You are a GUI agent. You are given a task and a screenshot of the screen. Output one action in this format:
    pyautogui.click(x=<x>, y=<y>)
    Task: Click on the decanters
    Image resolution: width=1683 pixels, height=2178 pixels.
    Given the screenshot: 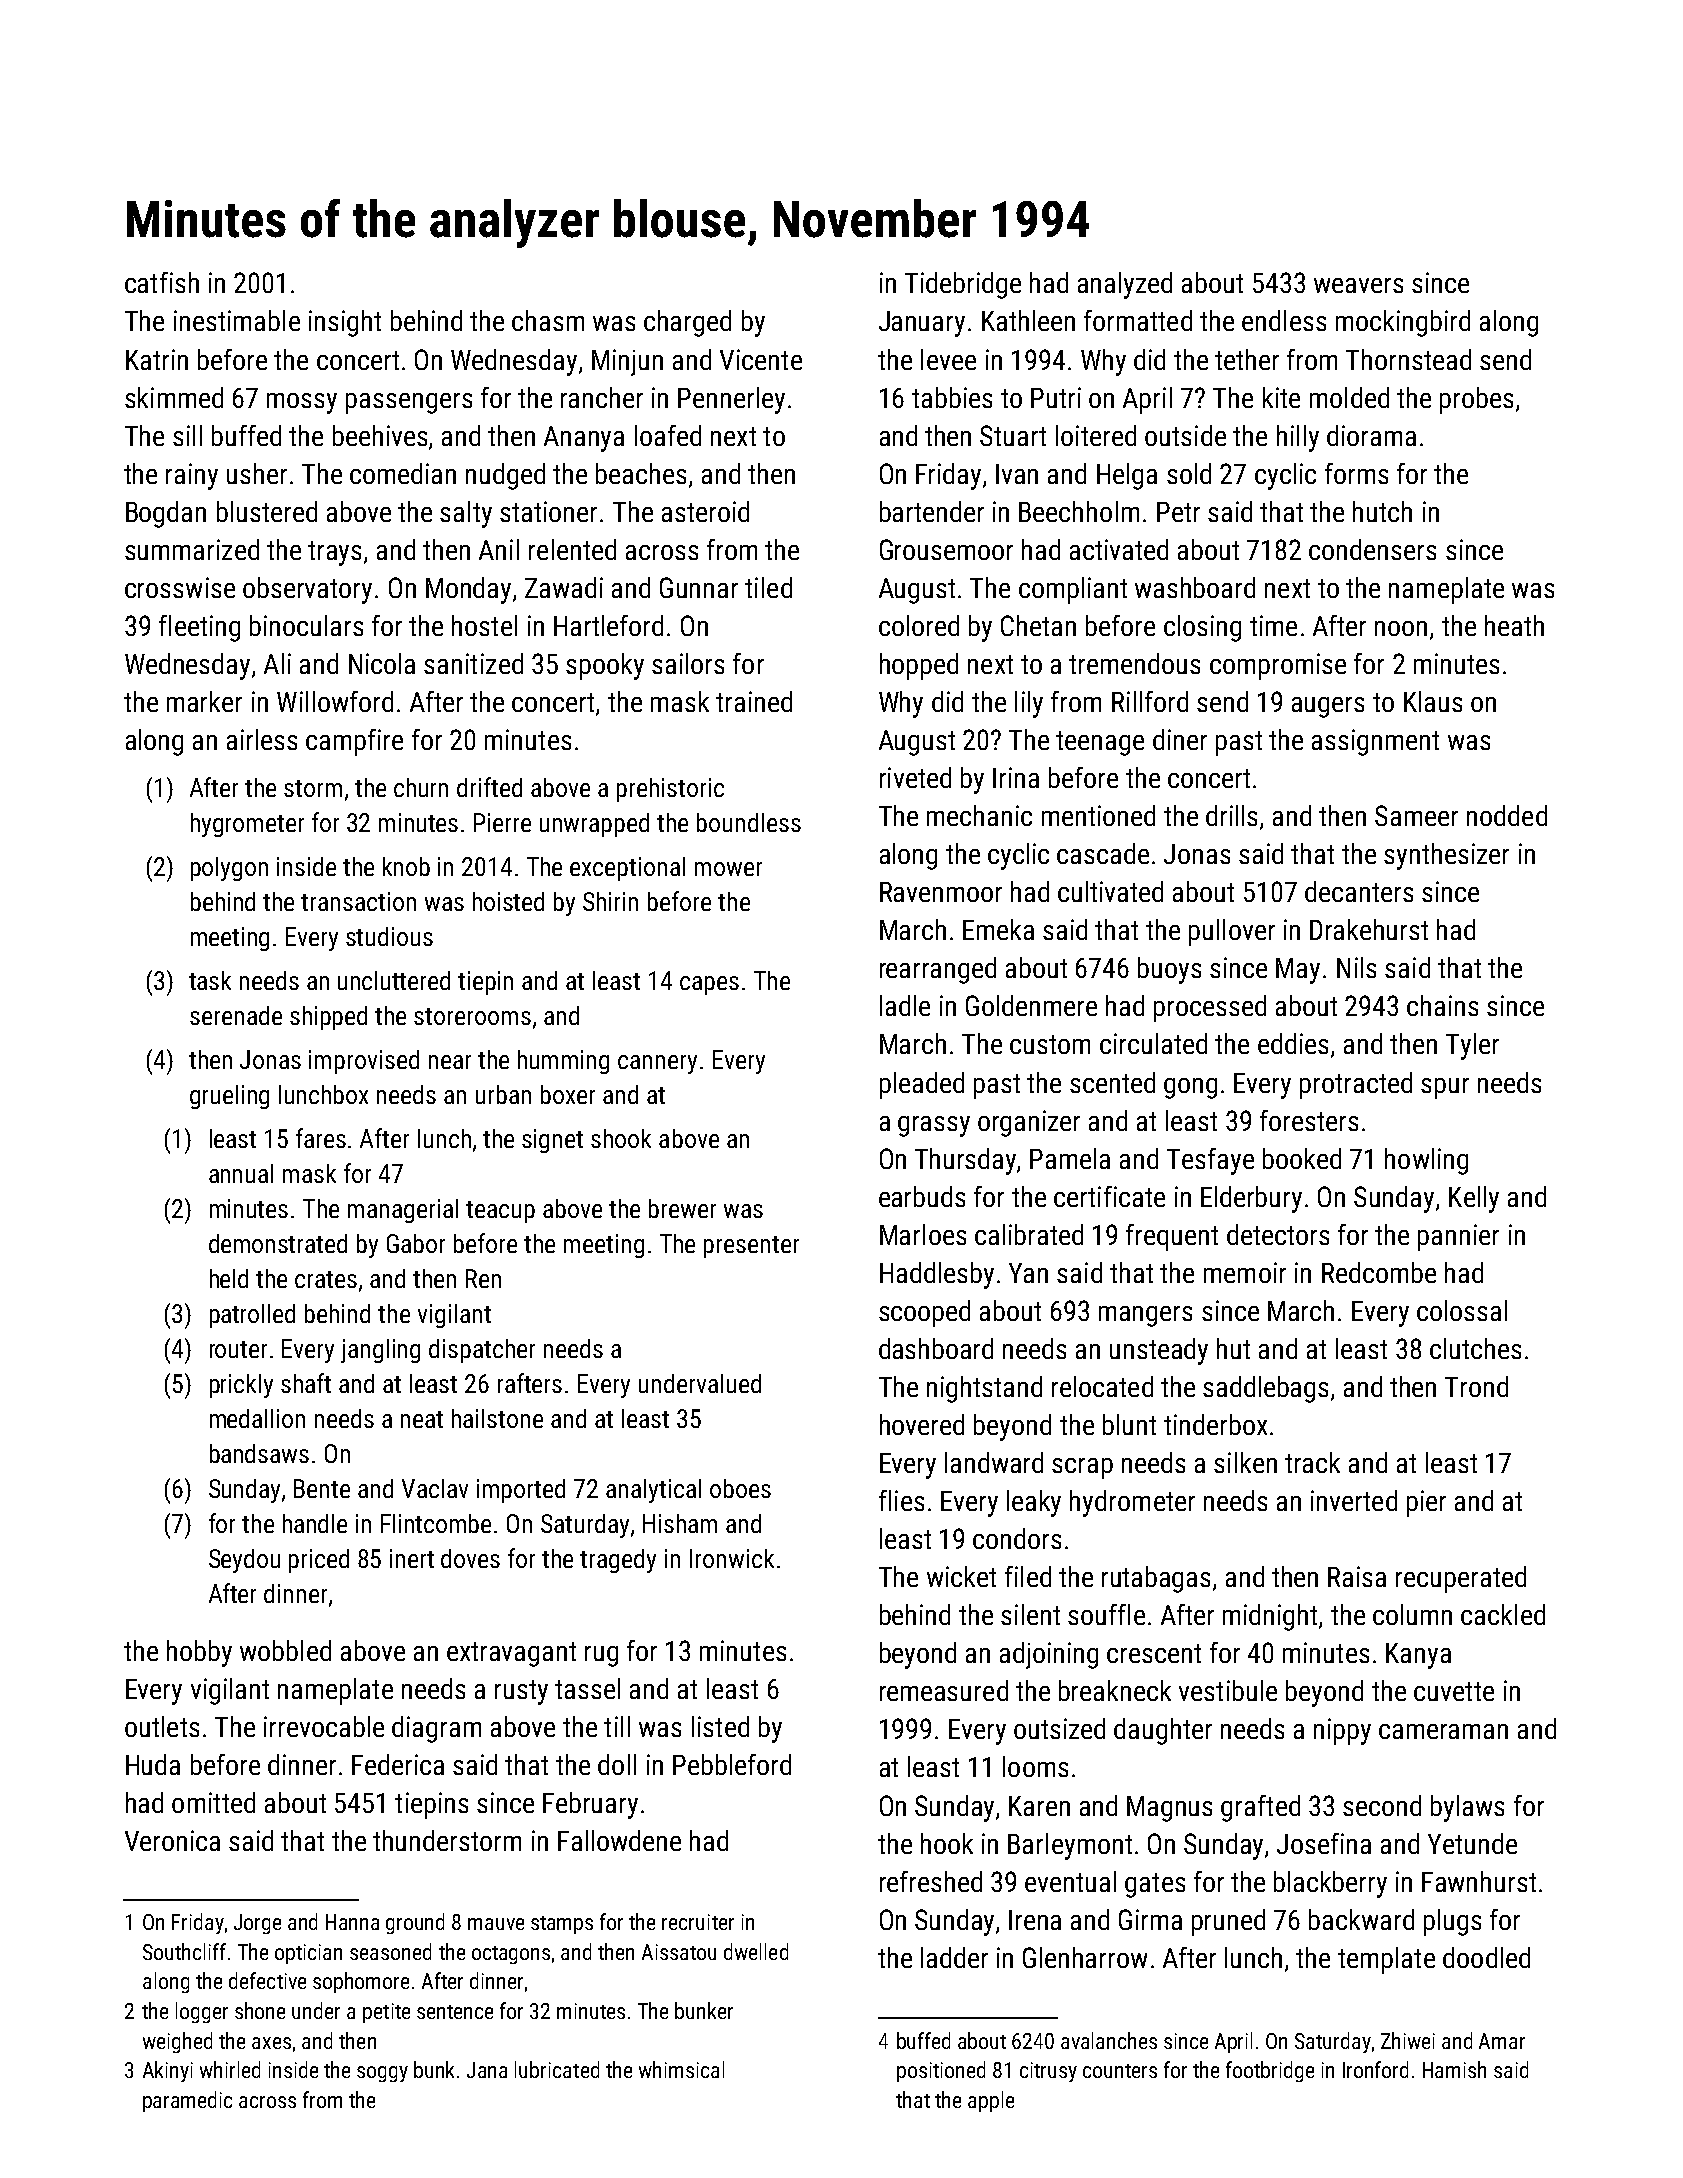 What is the action you would take?
    pyautogui.click(x=1359, y=891)
